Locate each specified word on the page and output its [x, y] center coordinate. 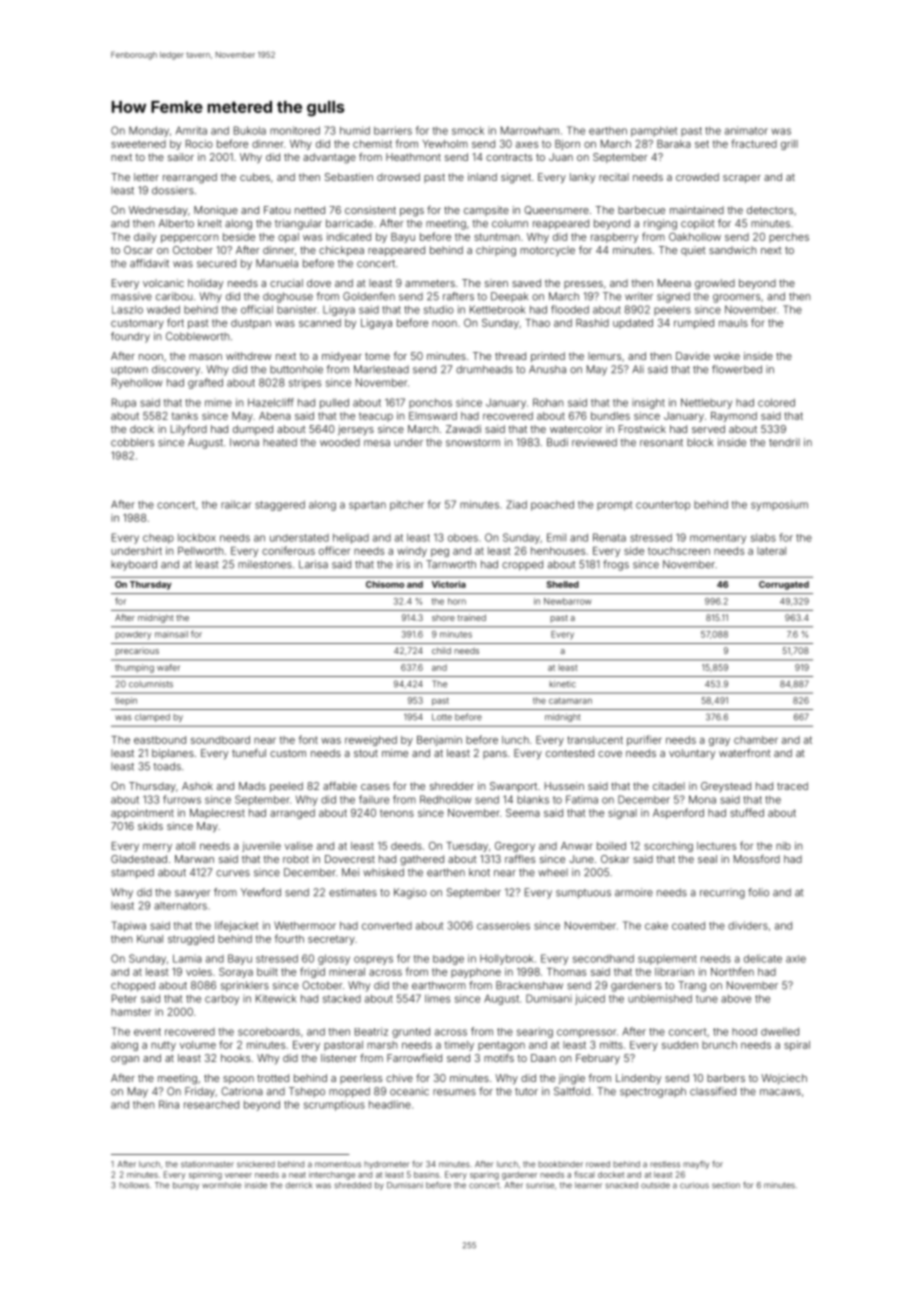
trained [472, 617]
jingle [572, 1079]
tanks [185, 416]
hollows [134, 1185]
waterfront [745, 753]
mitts [611, 1045]
